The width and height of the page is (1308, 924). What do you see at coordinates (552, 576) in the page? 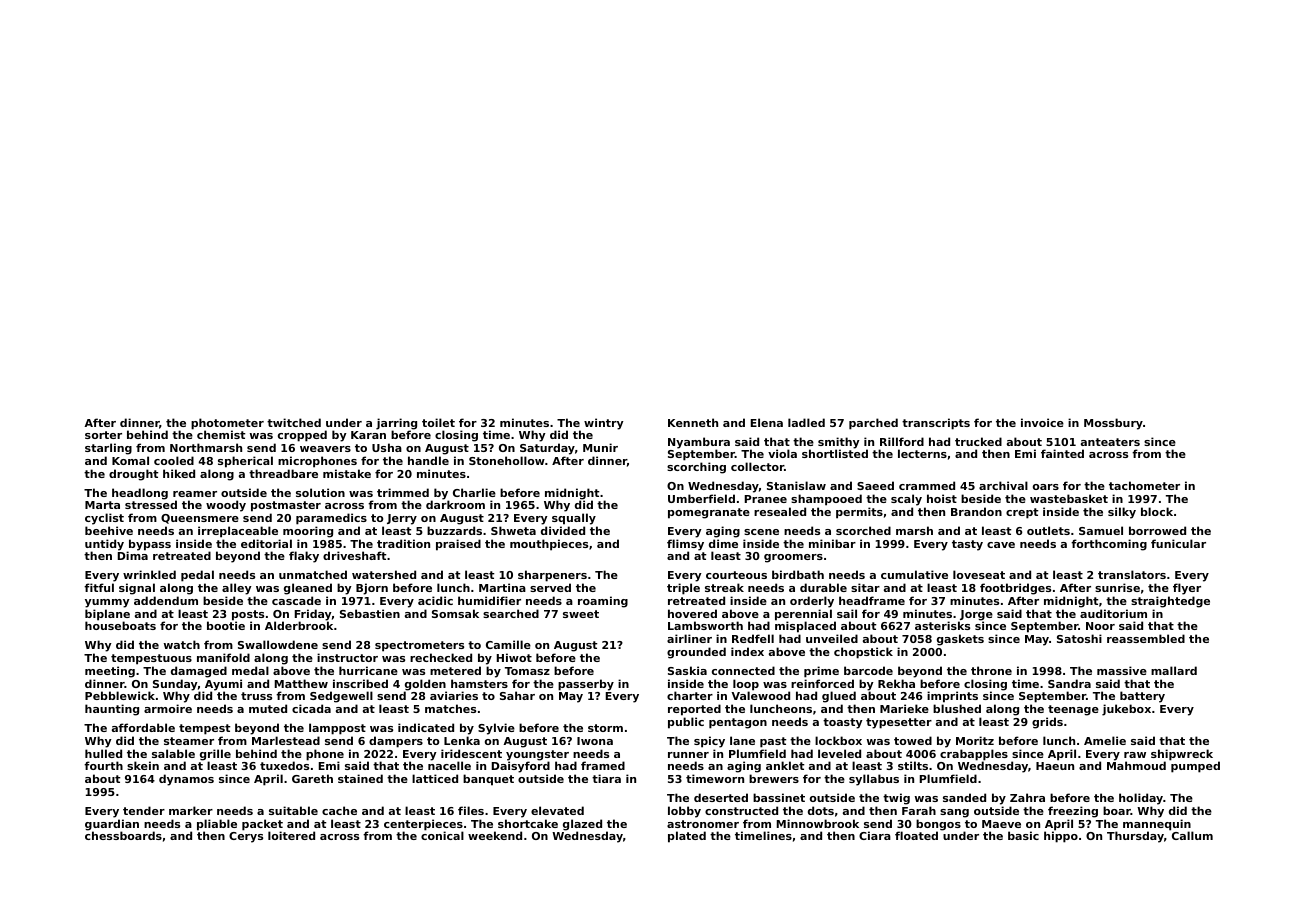
I see `sharpeners` at bounding box center [552, 576].
